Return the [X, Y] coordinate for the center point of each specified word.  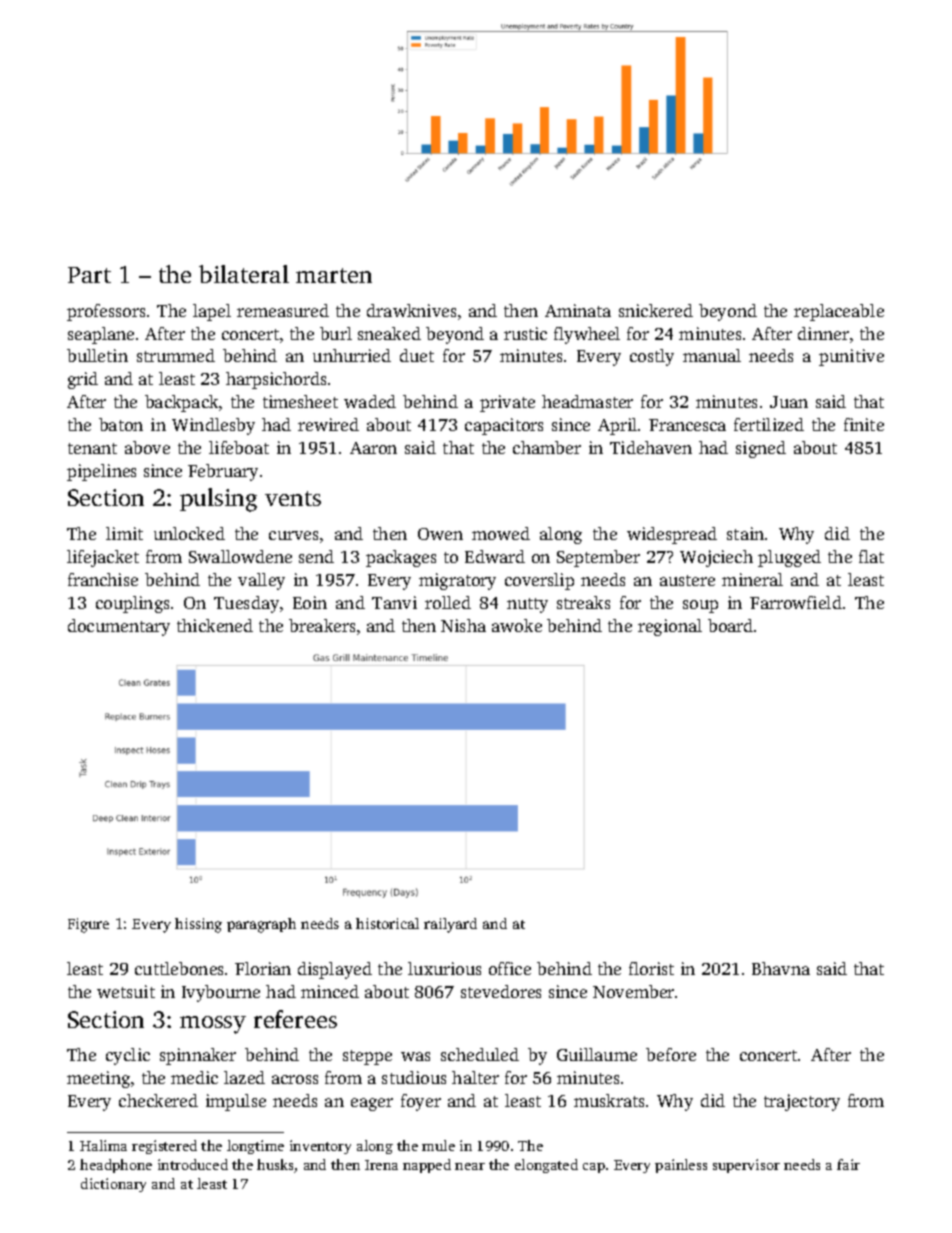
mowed [501, 533]
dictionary [113, 1185]
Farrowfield [796, 602]
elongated [546, 1166]
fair [848, 1164]
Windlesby [213, 426]
